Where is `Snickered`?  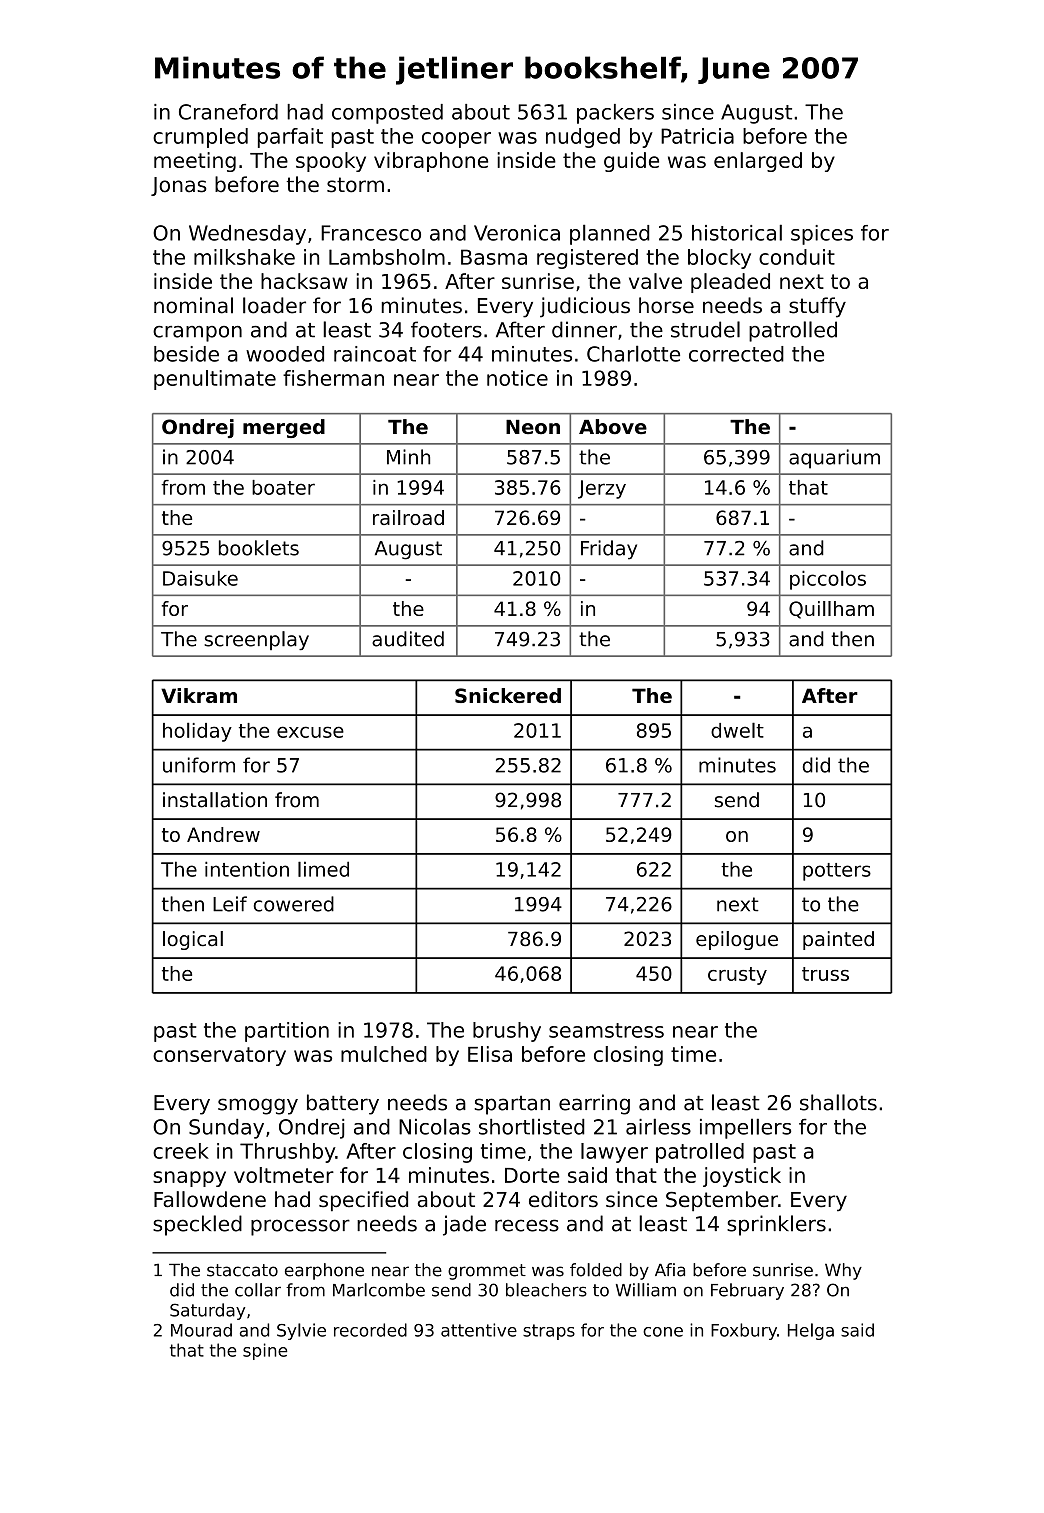
Snickered is located at coordinates (508, 695).
